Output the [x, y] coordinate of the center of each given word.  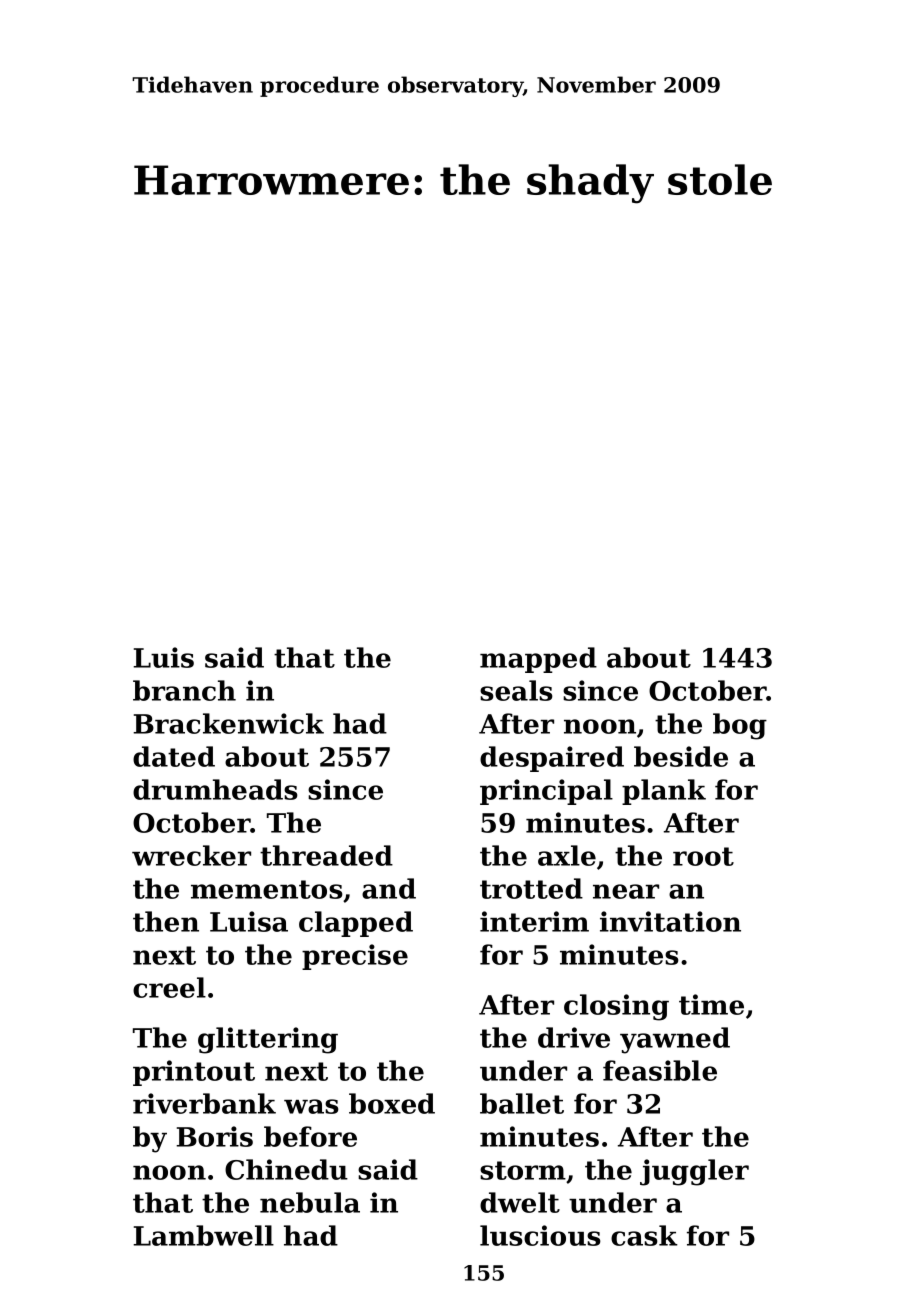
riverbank [204, 1103]
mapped [538, 660]
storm [523, 1170]
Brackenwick [228, 723]
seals [516, 690]
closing [616, 1007]
